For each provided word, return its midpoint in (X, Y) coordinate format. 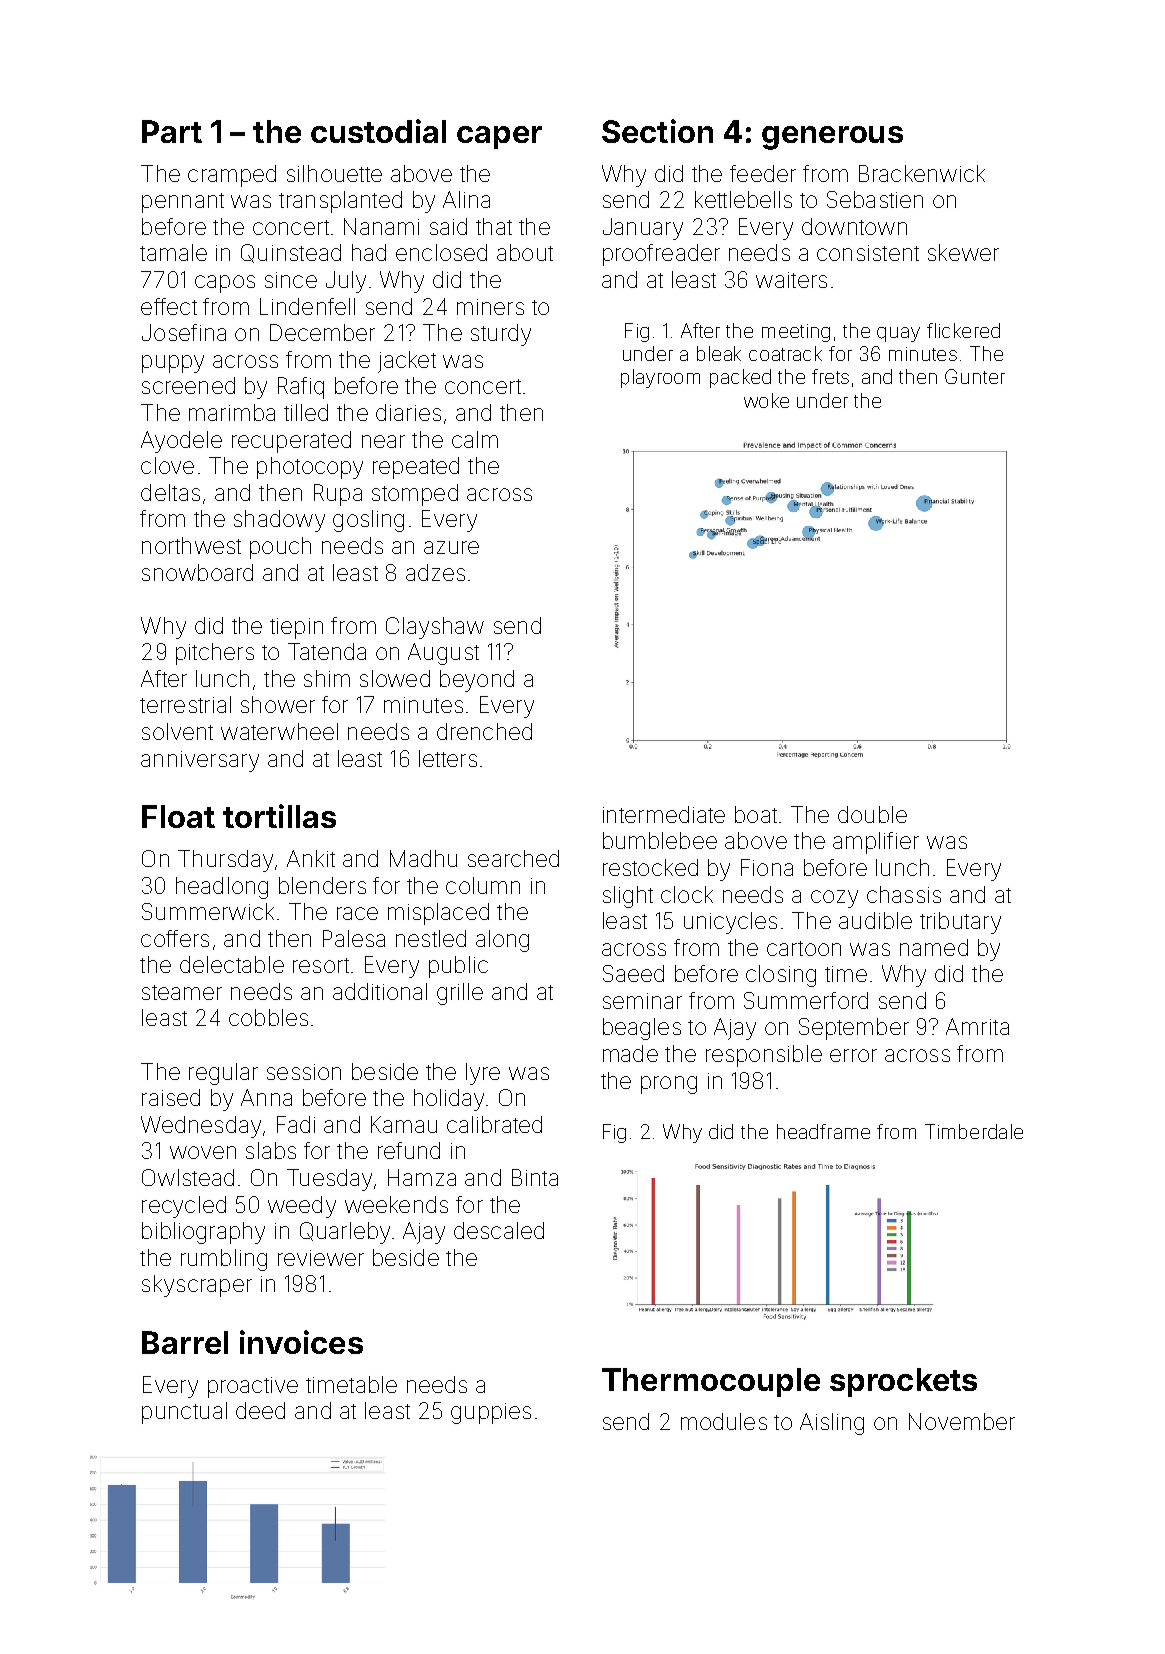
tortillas (279, 816)
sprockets (903, 1382)
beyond (477, 681)
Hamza (422, 1177)
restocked (650, 867)
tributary (960, 923)
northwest (191, 545)
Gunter (975, 376)
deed (260, 1410)
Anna (266, 1097)
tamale (173, 252)
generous (832, 138)
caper (499, 137)
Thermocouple (711, 1382)
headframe (823, 1131)
